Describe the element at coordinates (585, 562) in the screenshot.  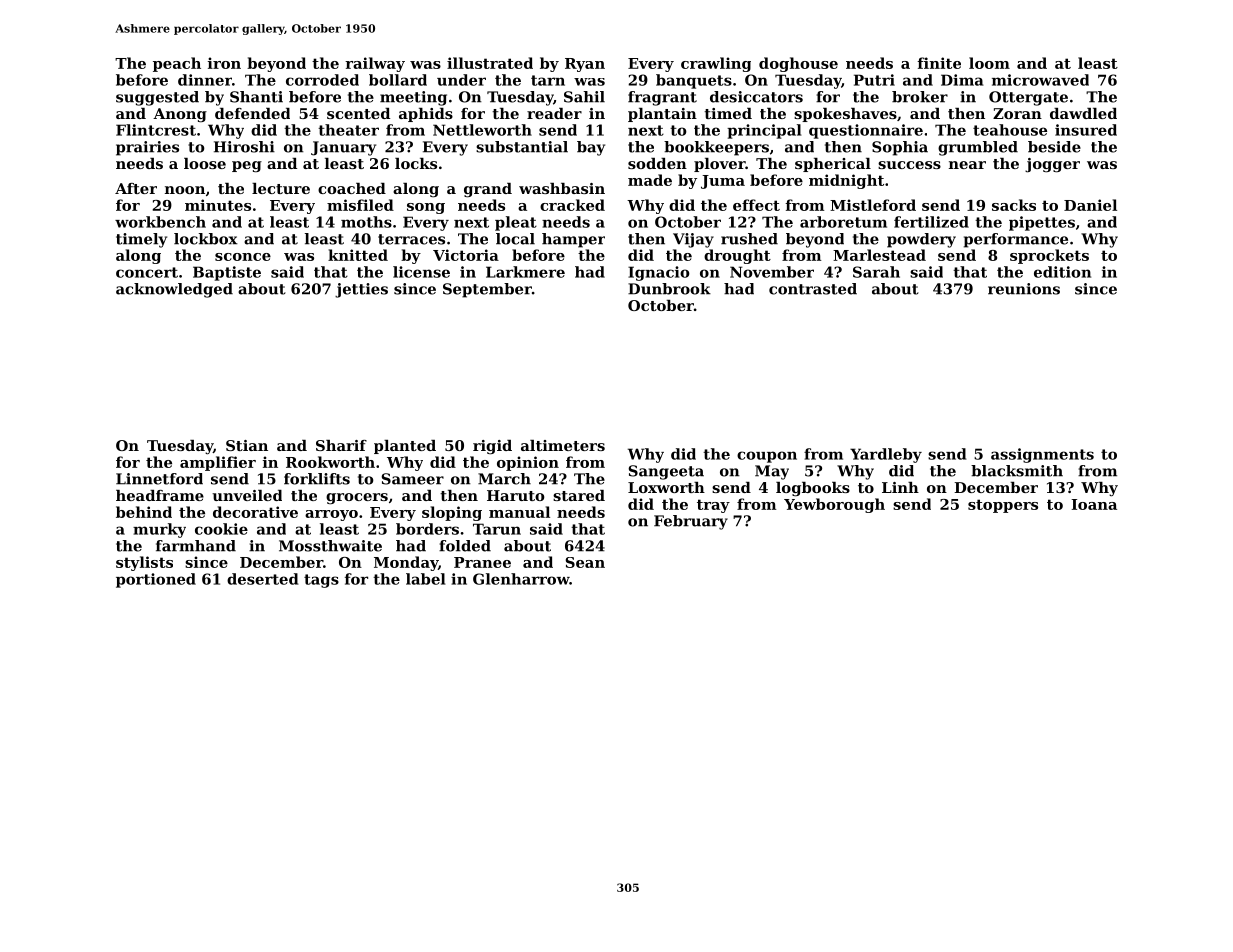
I see `Sean` at that location.
